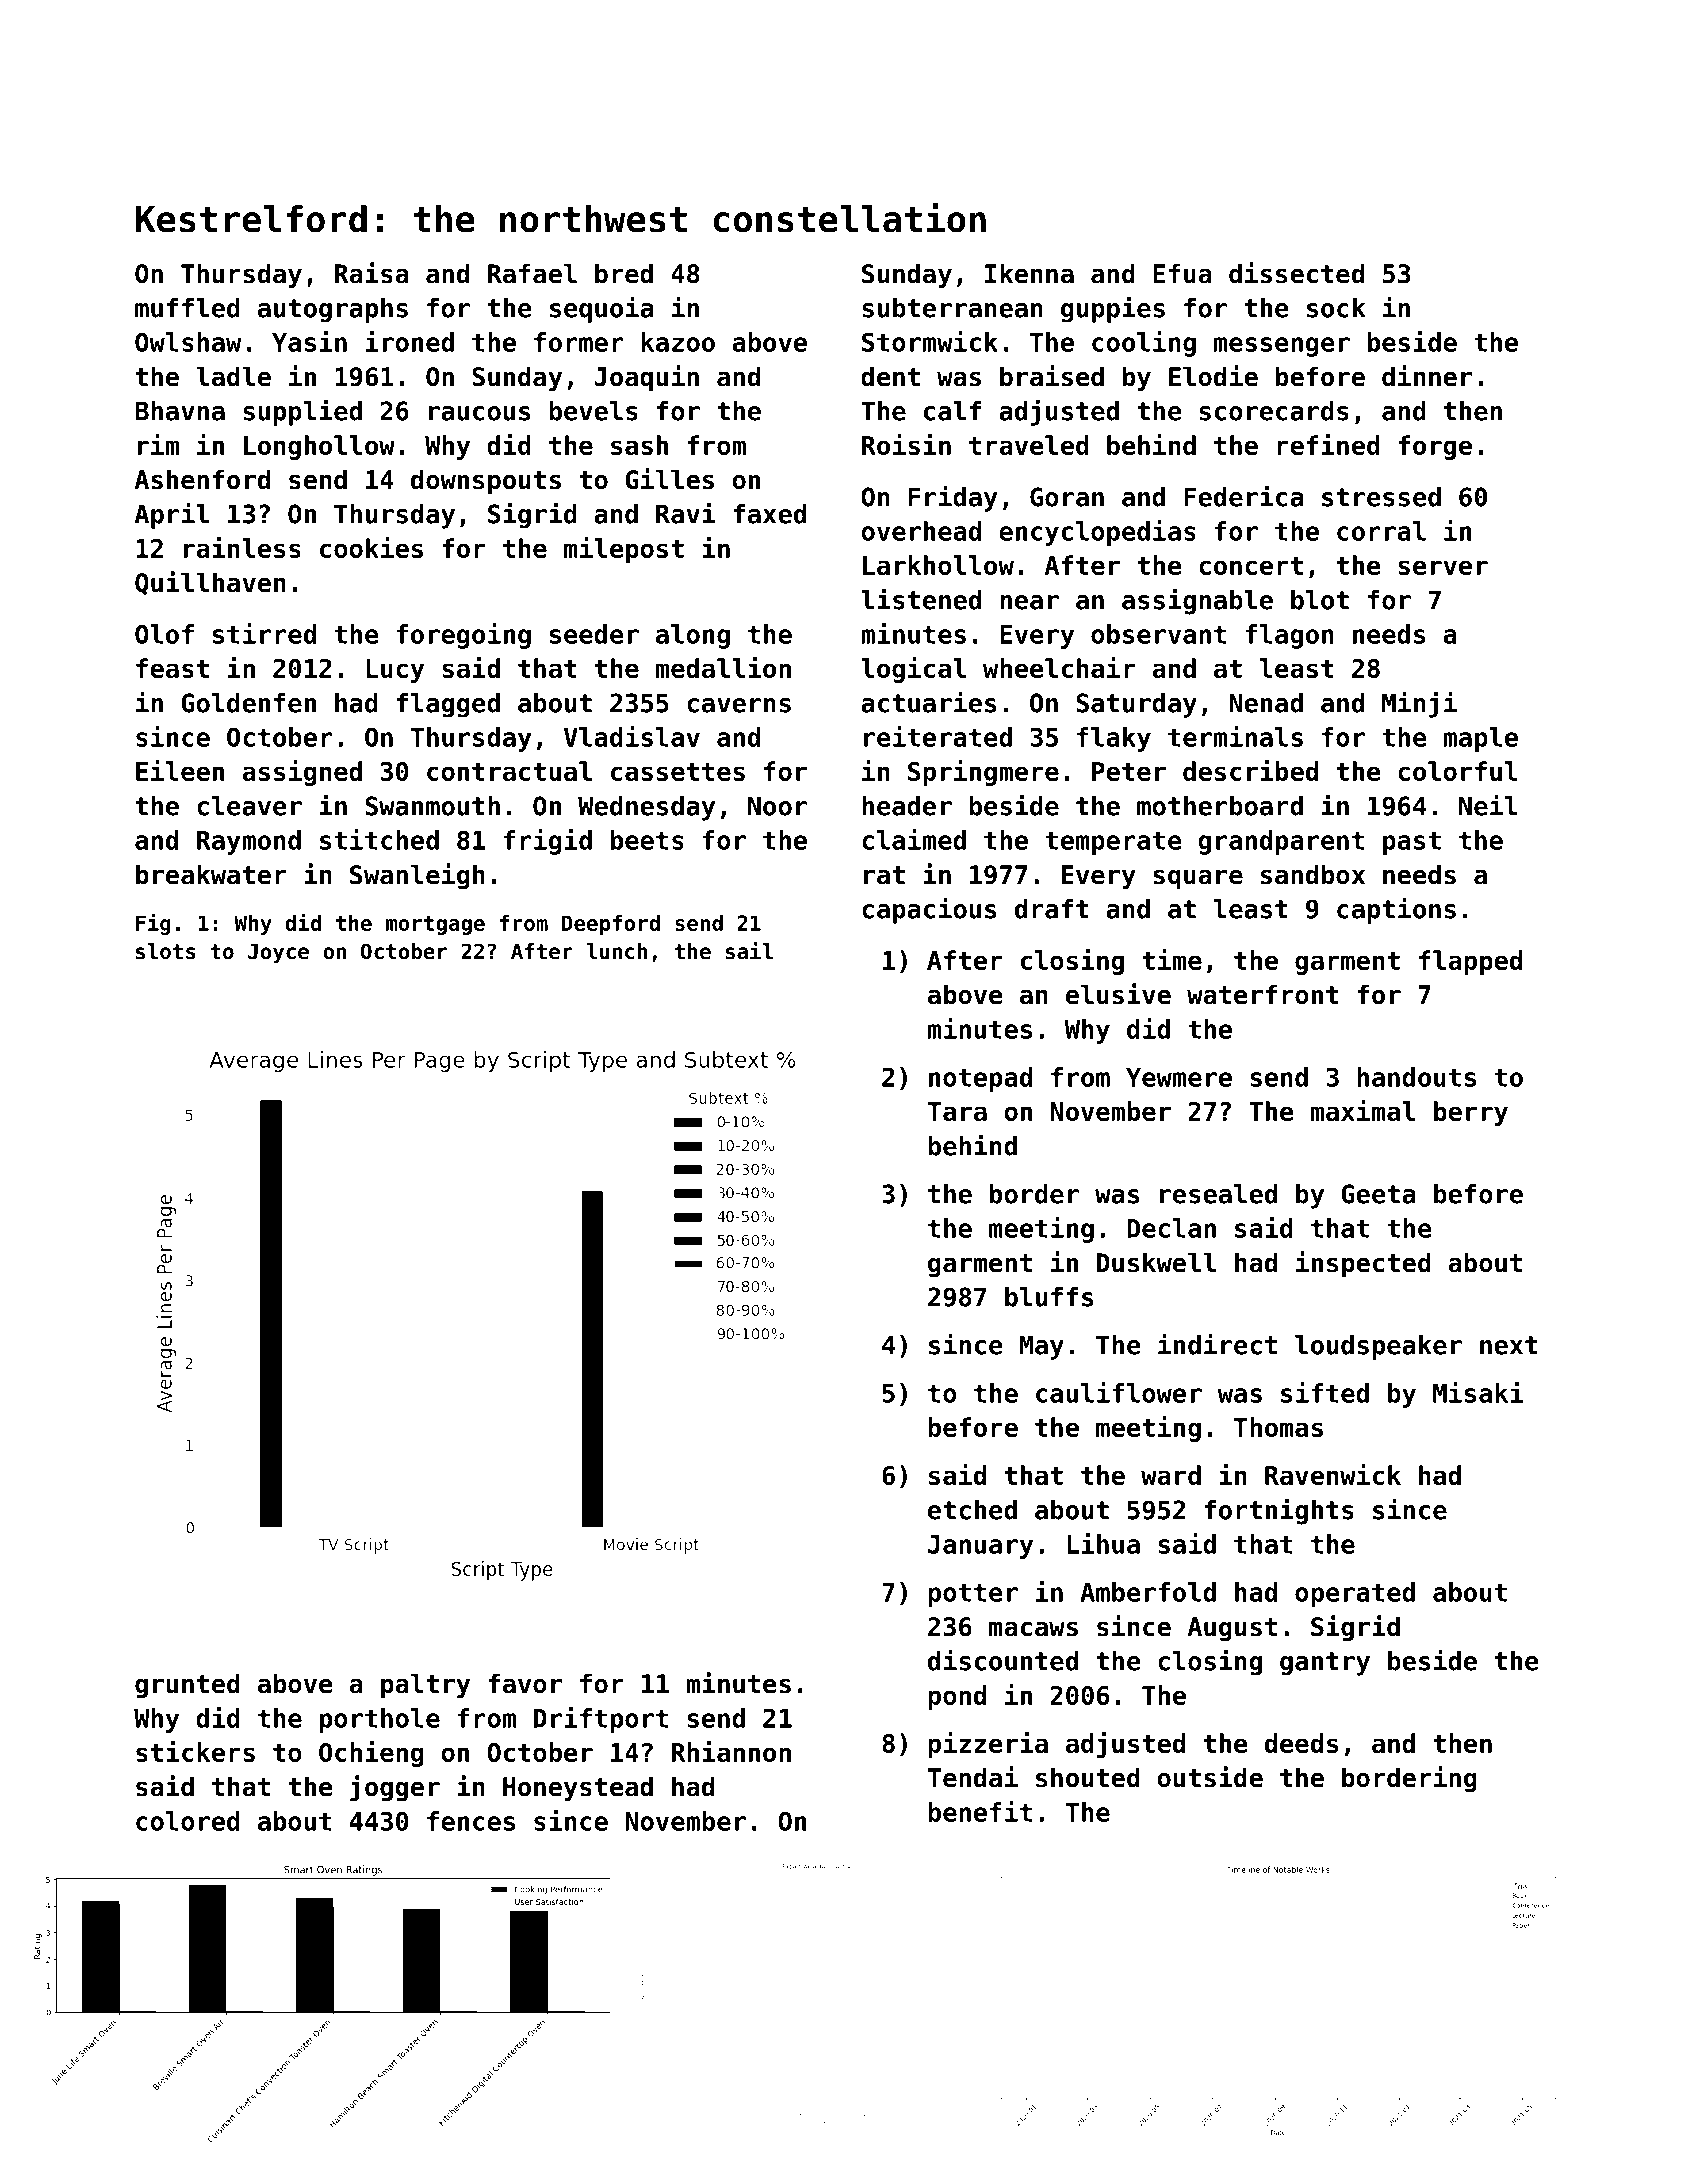 The width and height of the page is (1683, 2178). What do you see at coordinates (980, 1811) in the page?
I see `benefit` at bounding box center [980, 1811].
